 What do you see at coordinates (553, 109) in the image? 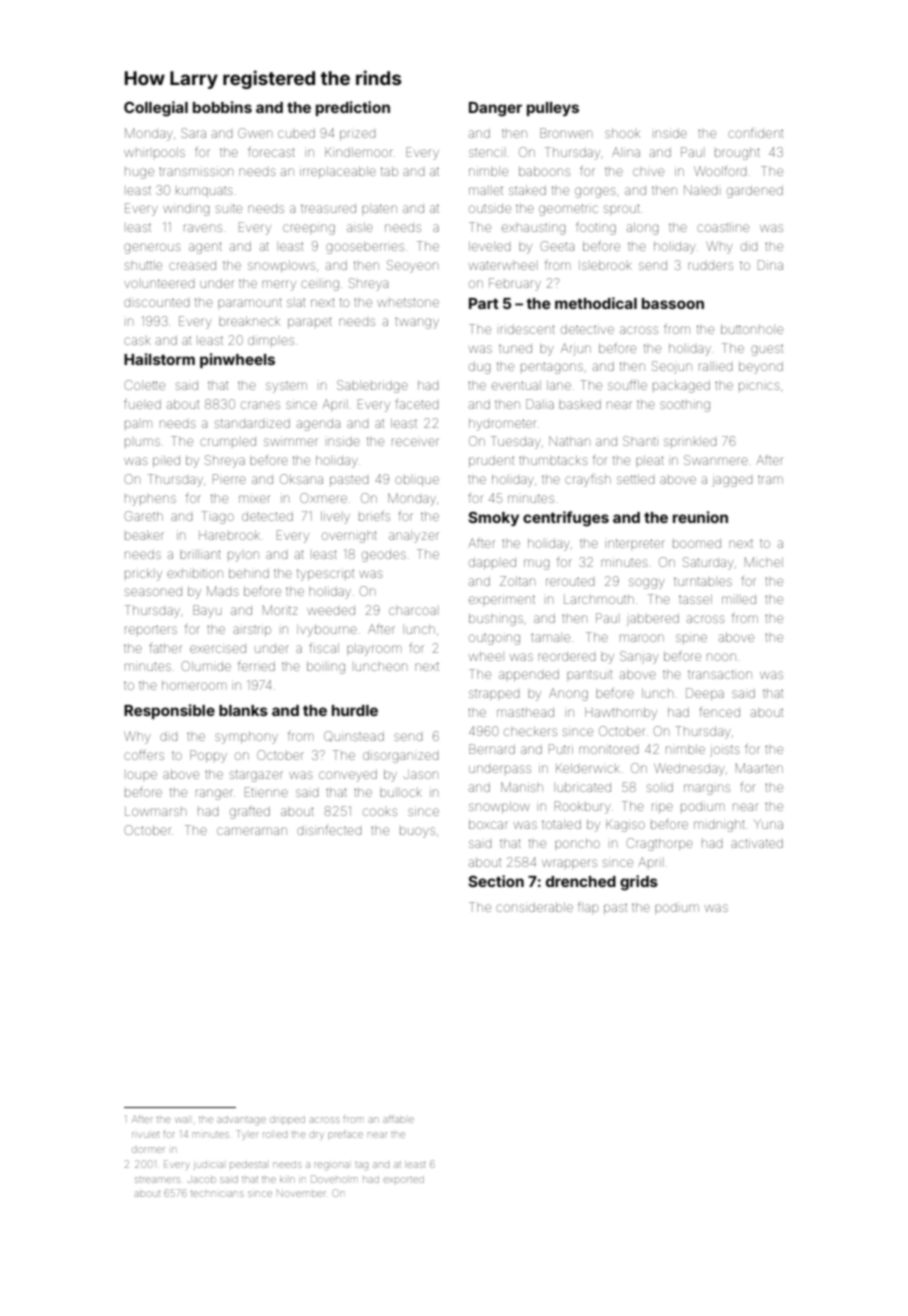
I see `pulleys` at bounding box center [553, 109].
